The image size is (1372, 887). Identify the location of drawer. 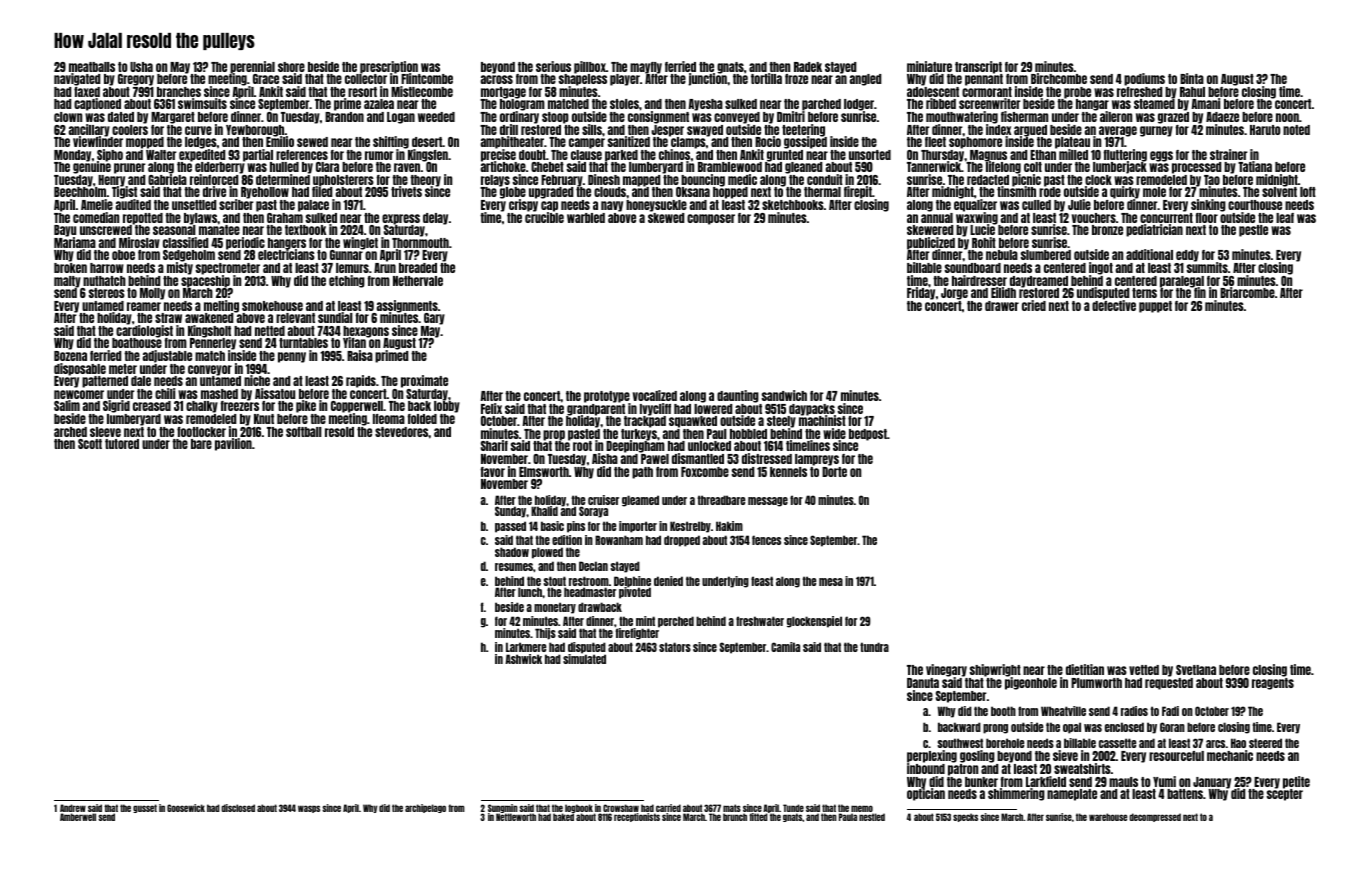
(1002, 306).
